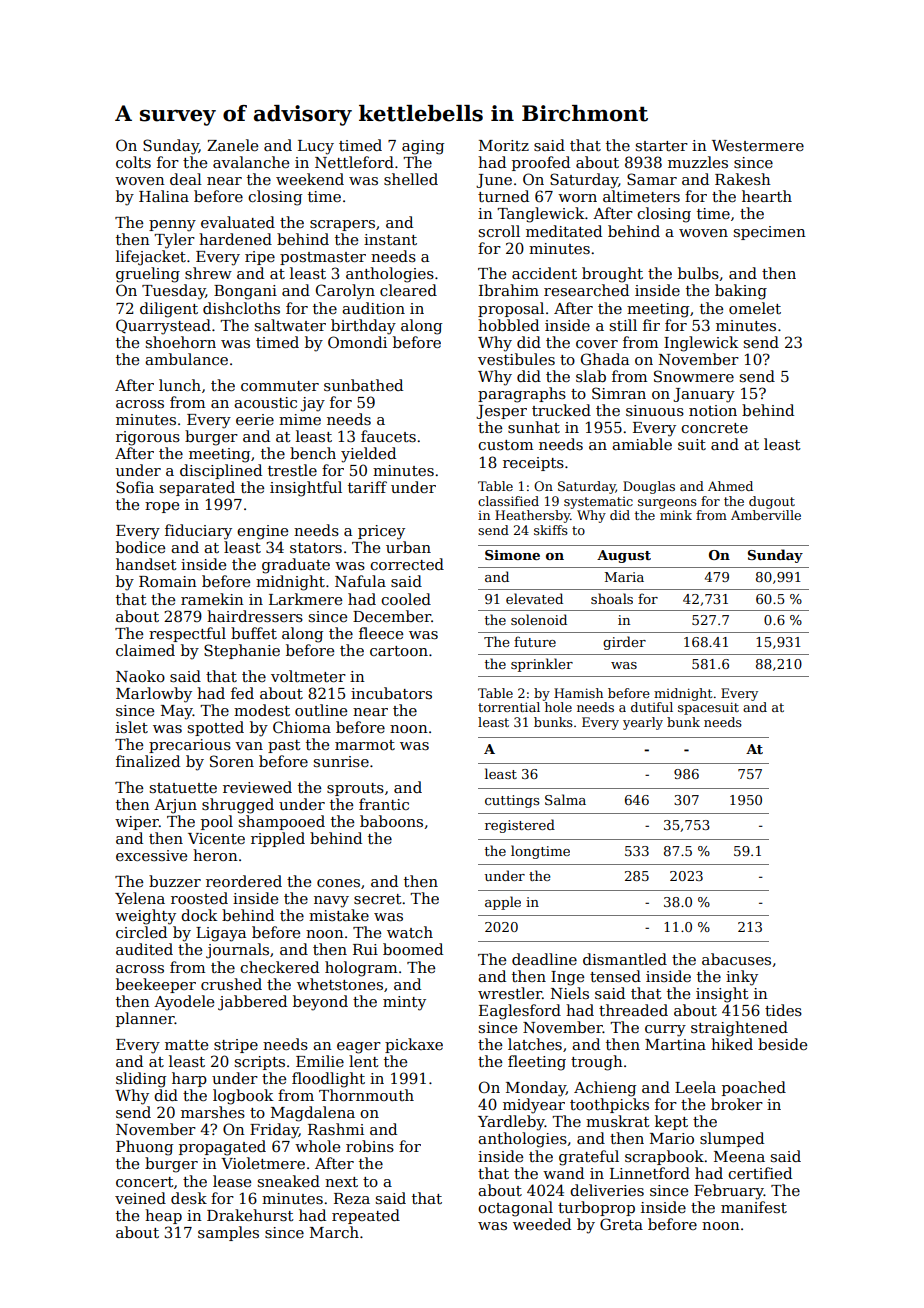 The height and width of the image is (1308, 924). I want to click on veined, so click(140, 1198).
